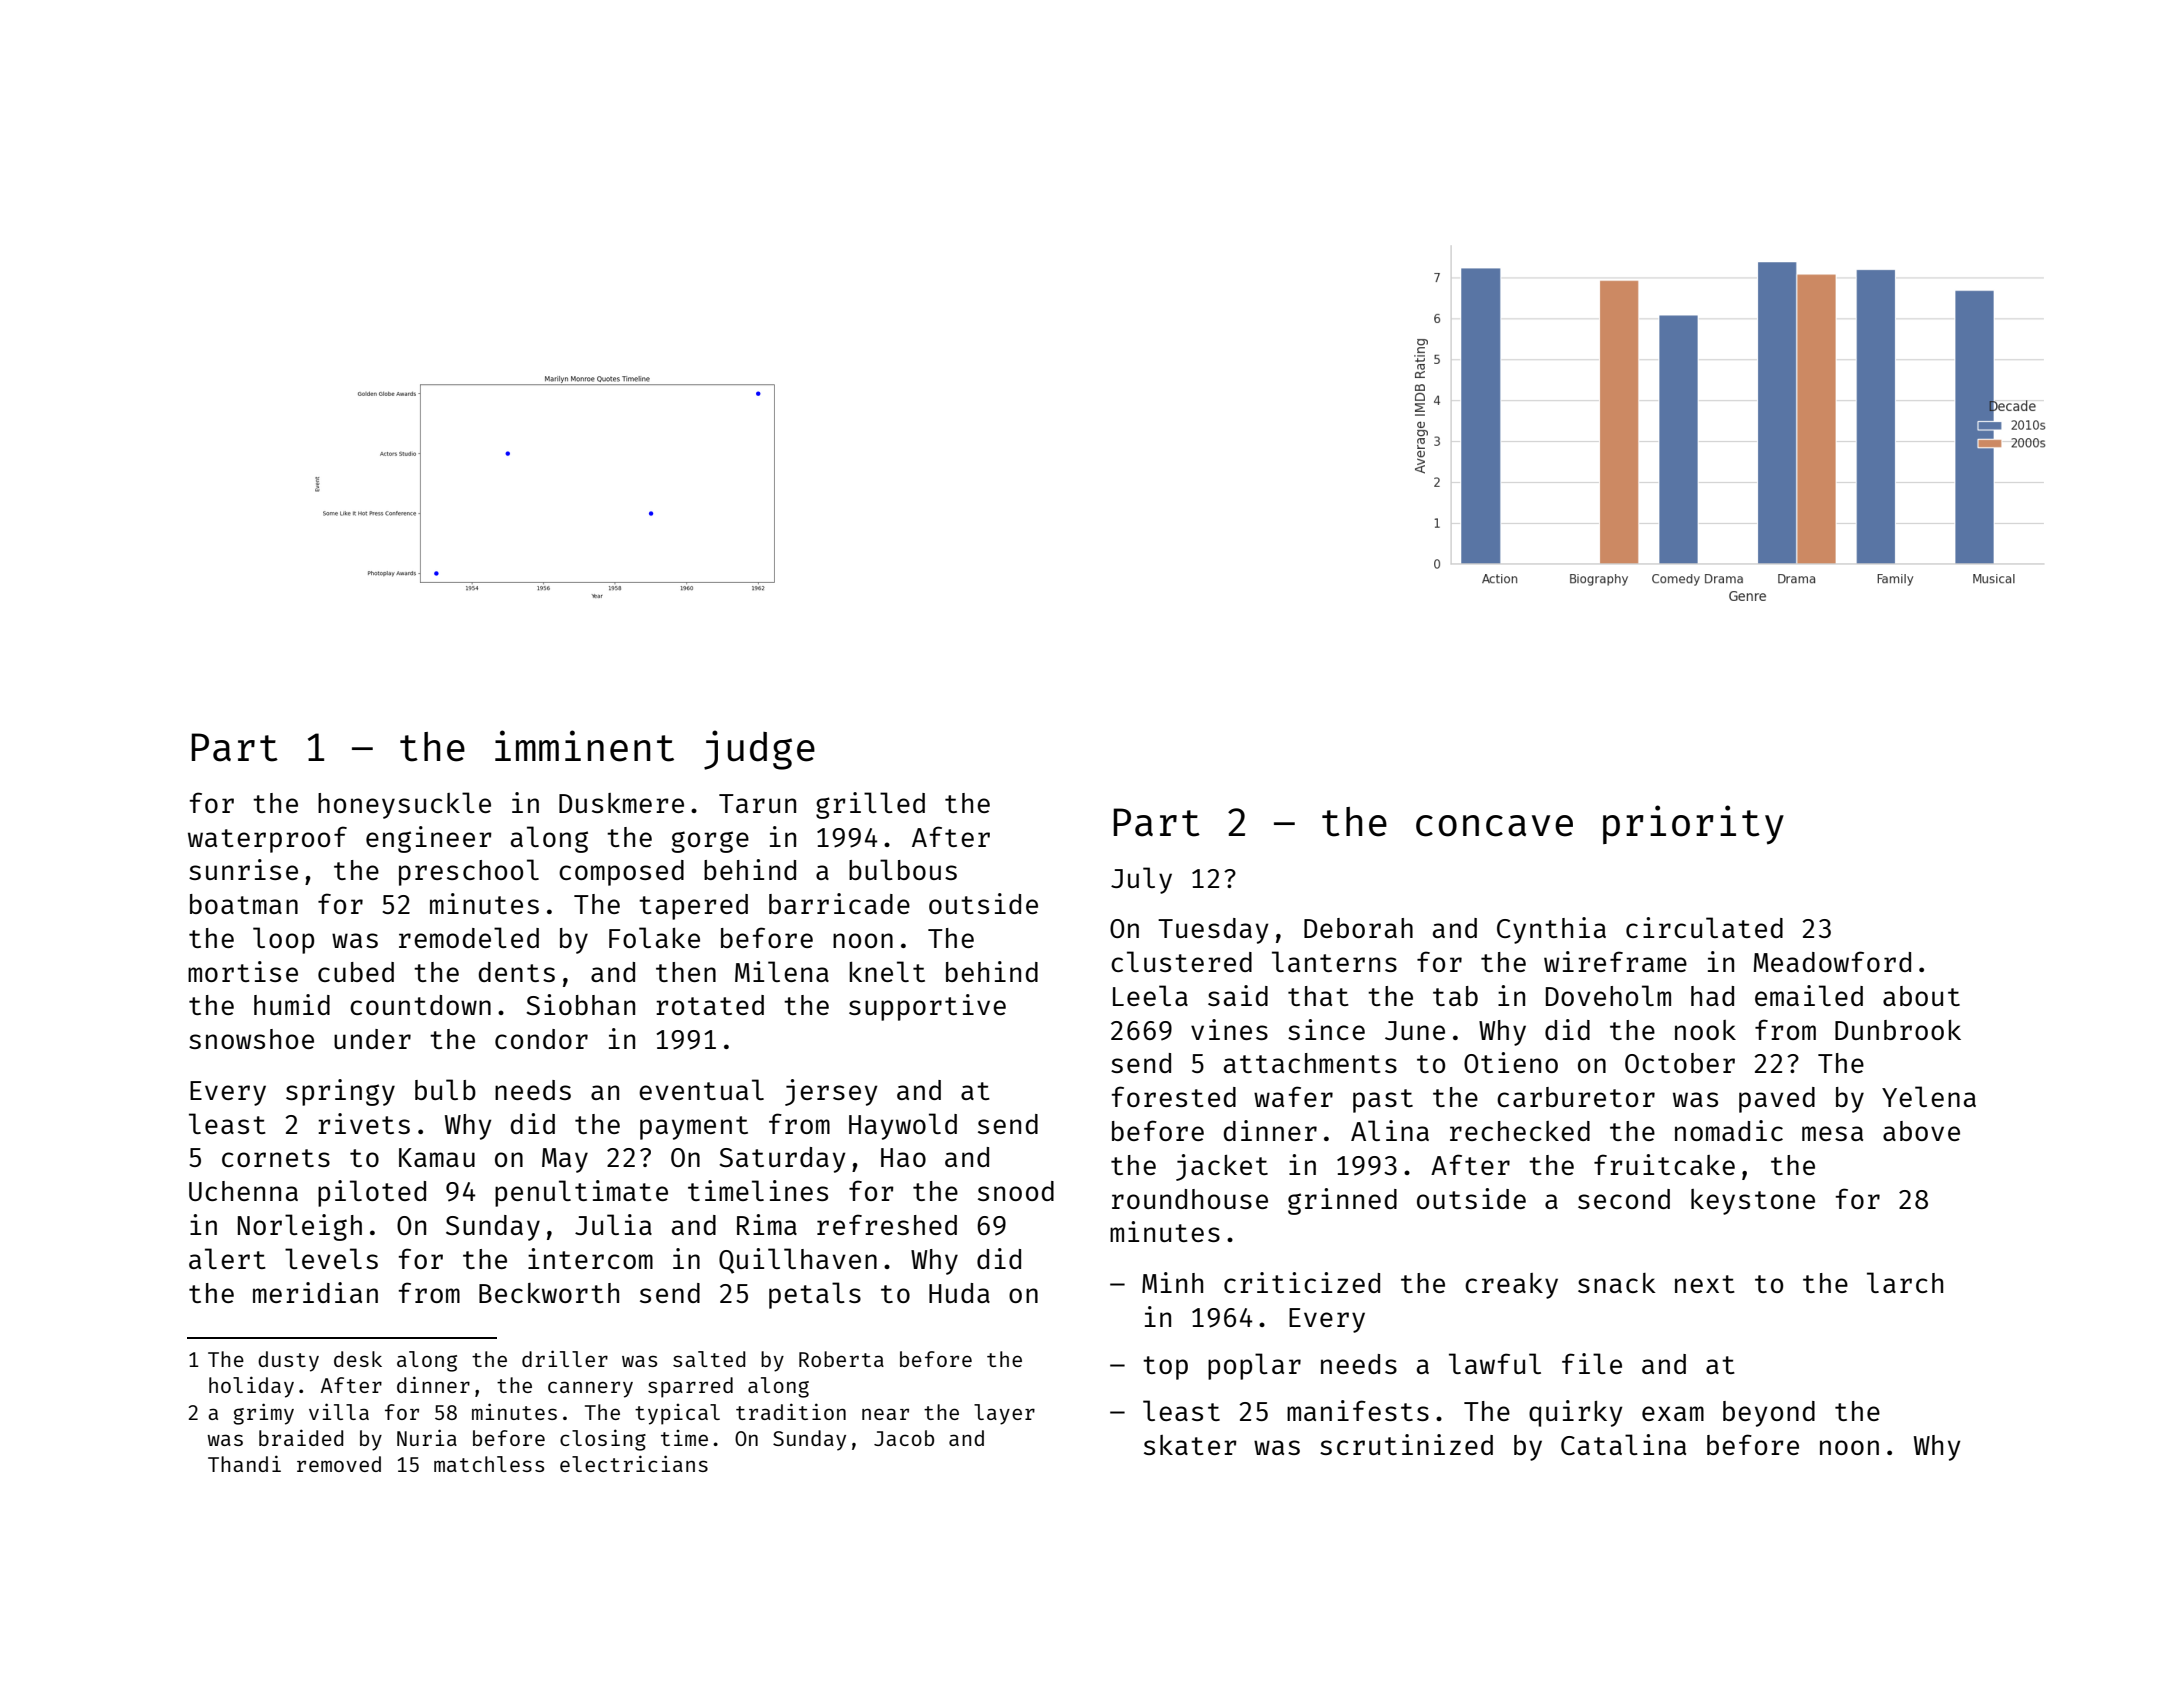 The image size is (2178, 1683). What do you see at coordinates (885, 1414) in the screenshot?
I see `near` at bounding box center [885, 1414].
